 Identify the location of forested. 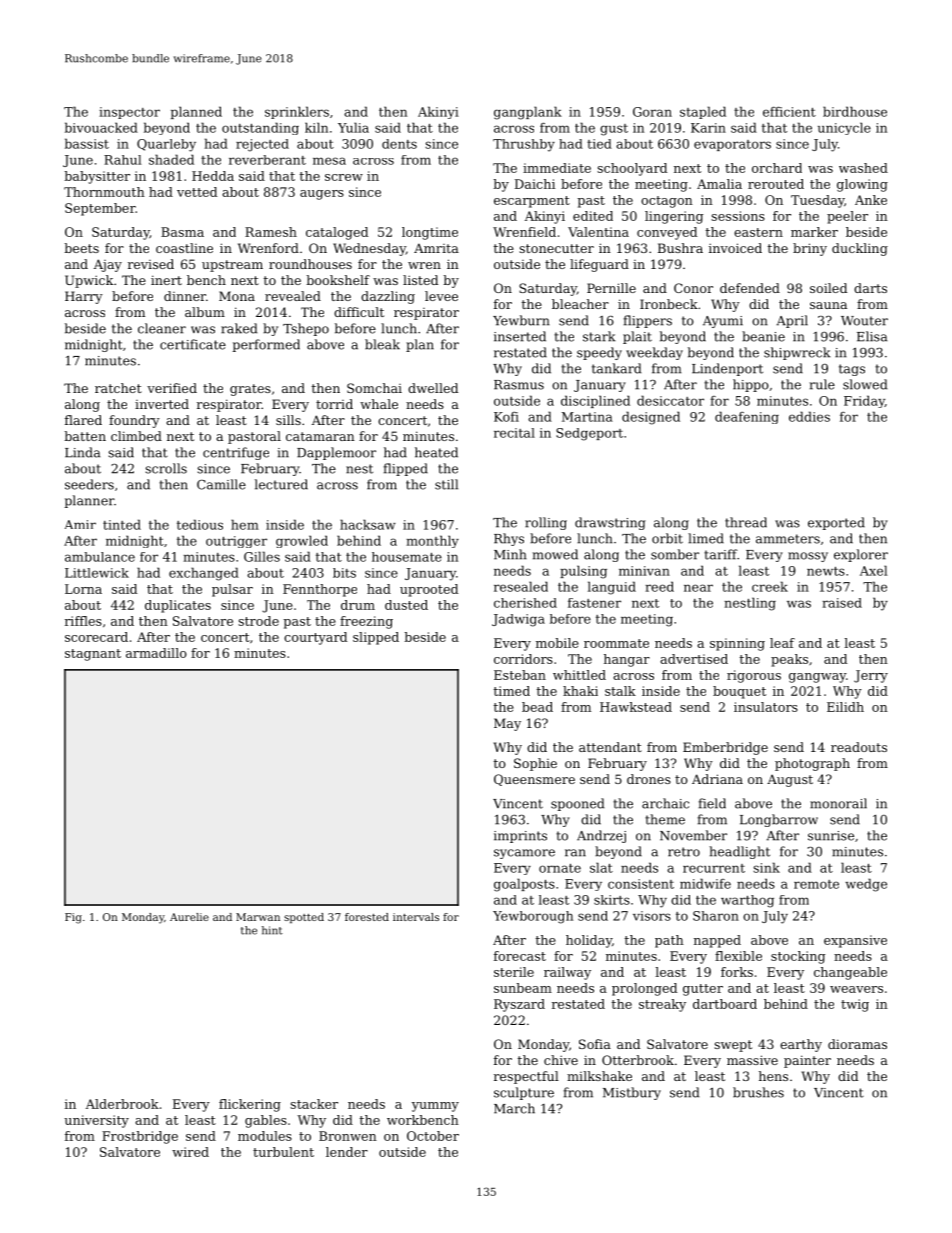
(367, 917).
